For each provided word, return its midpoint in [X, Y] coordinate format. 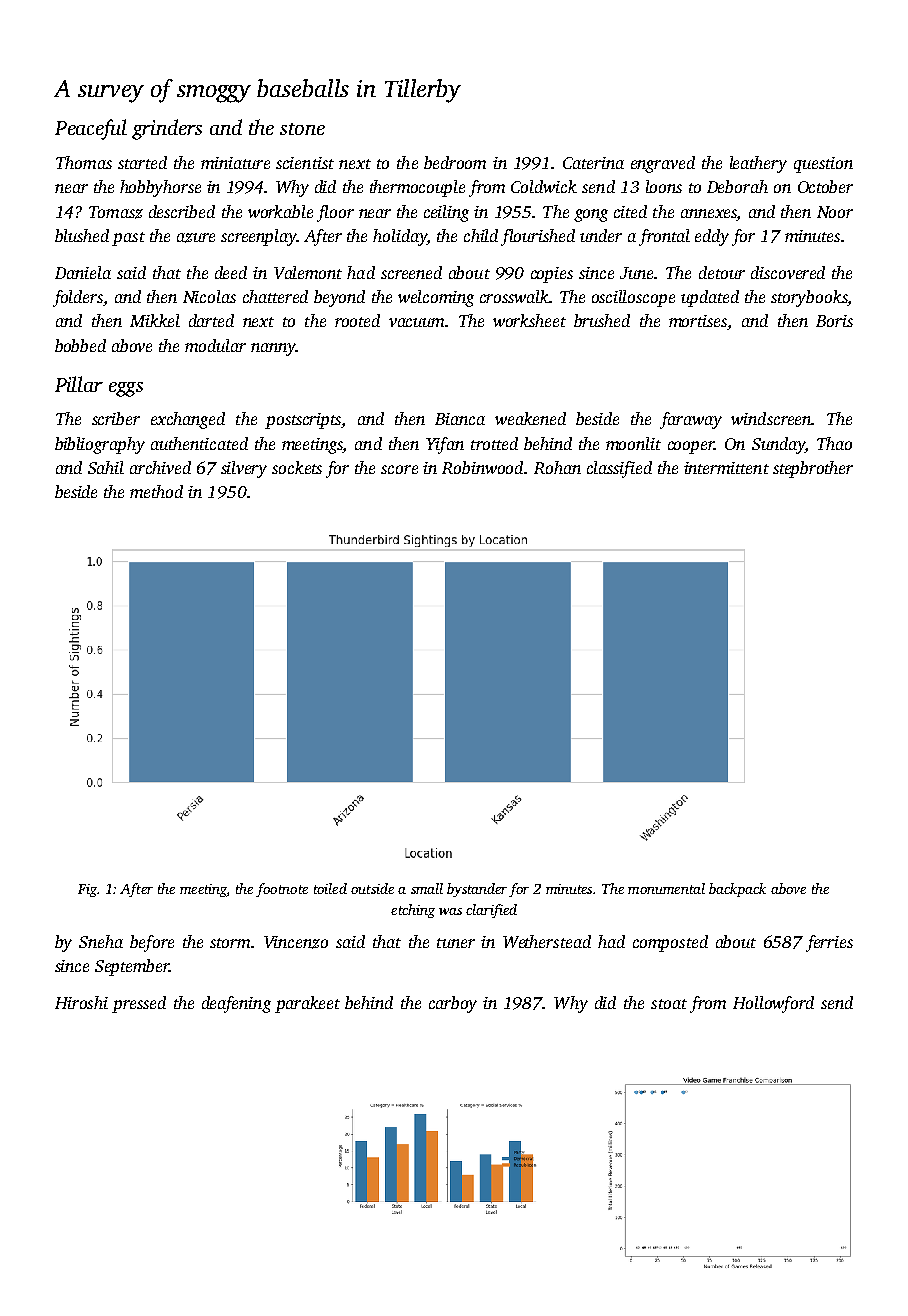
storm [230, 943]
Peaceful [91, 129]
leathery [758, 164]
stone [302, 129]
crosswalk [514, 296]
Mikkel [155, 320]
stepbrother [813, 469]
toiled [330, 888]
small [427, 888]
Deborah [737, 186]
